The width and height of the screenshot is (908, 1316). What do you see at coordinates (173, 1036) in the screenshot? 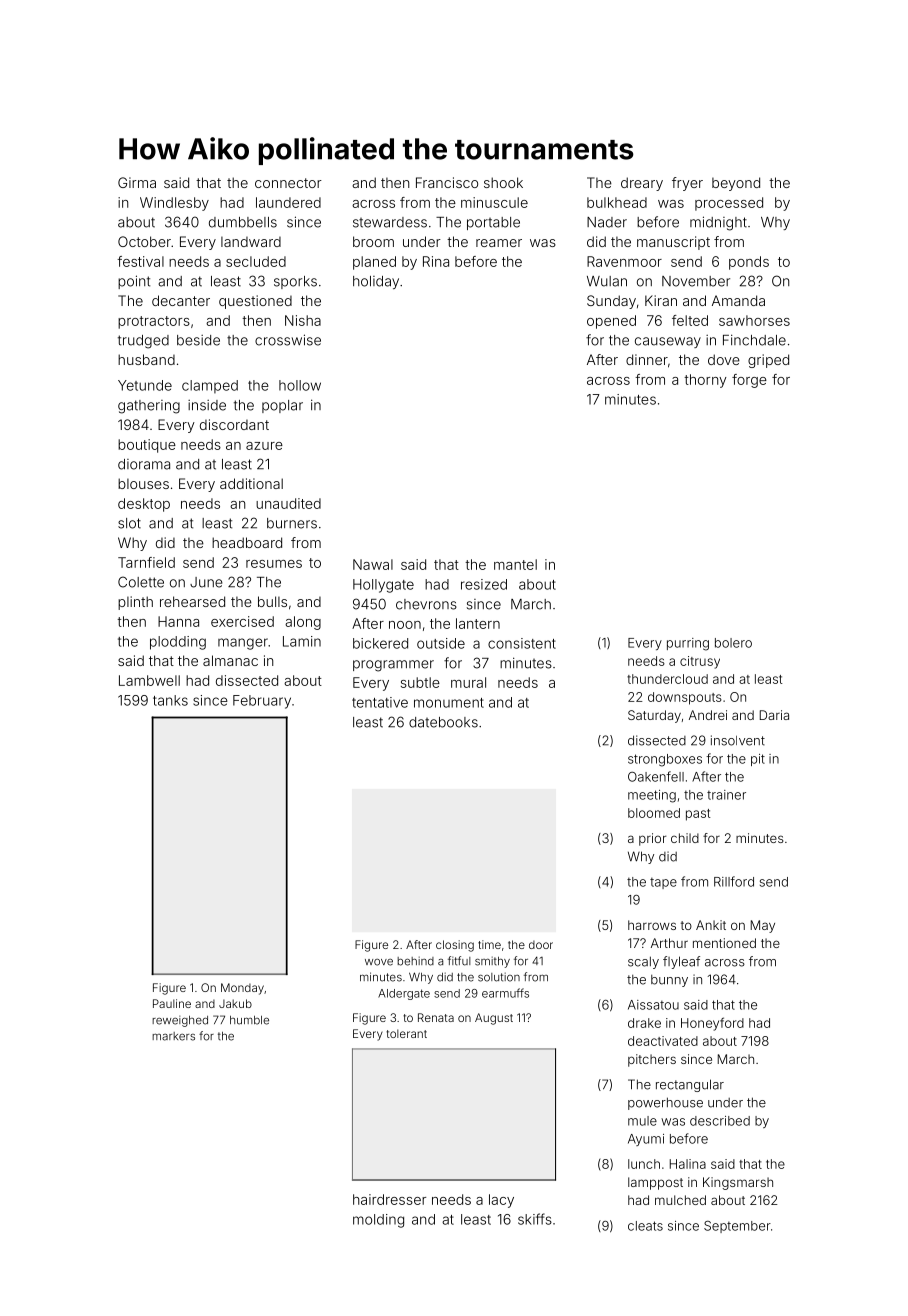
I see `markers` at bounding box center [173, 1036].
